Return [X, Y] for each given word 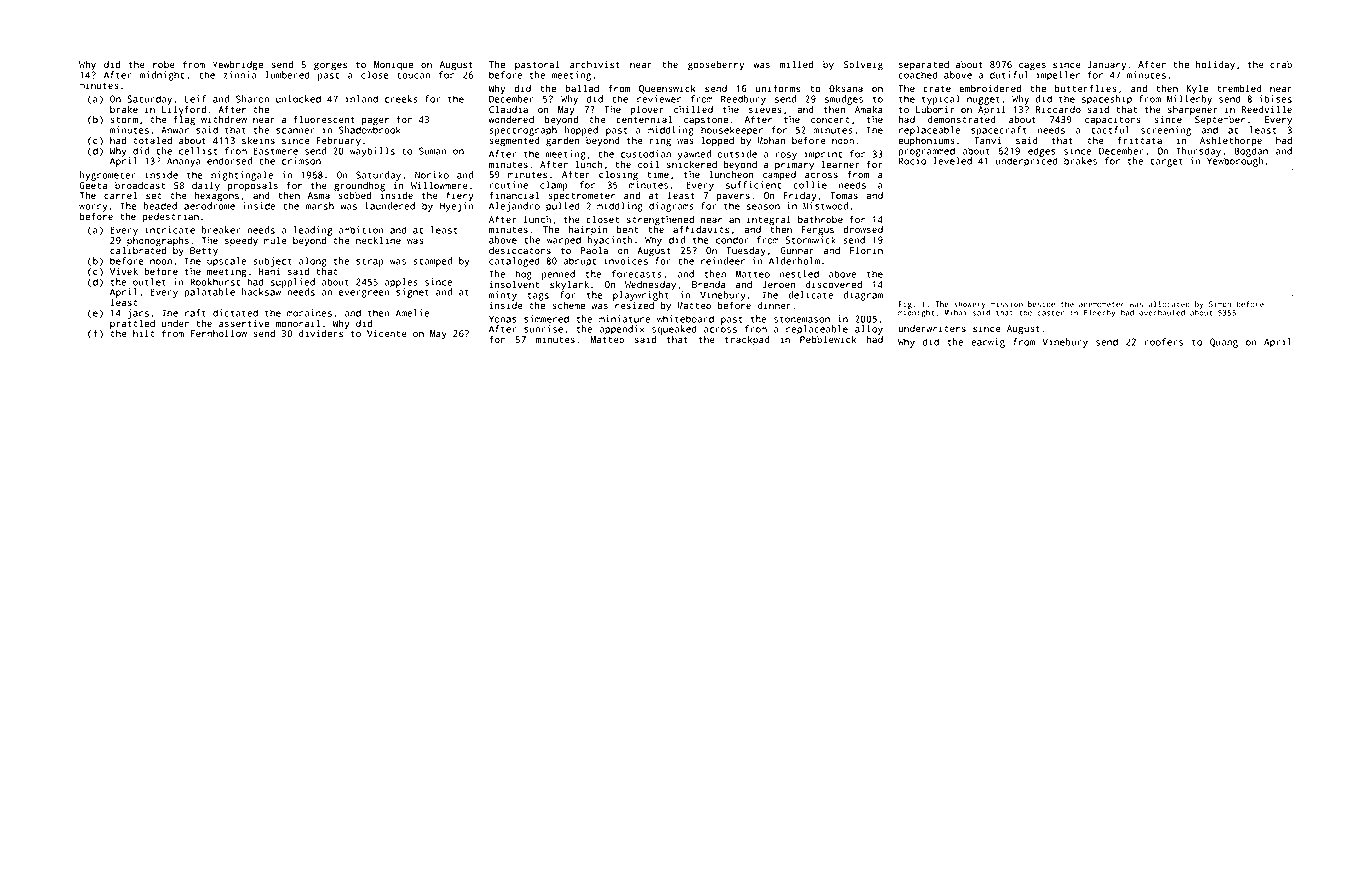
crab [1281, 65]
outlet [149, 282]
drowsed [863, 230]
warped [564, 241]
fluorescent [324, 119]
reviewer [659, 99]
